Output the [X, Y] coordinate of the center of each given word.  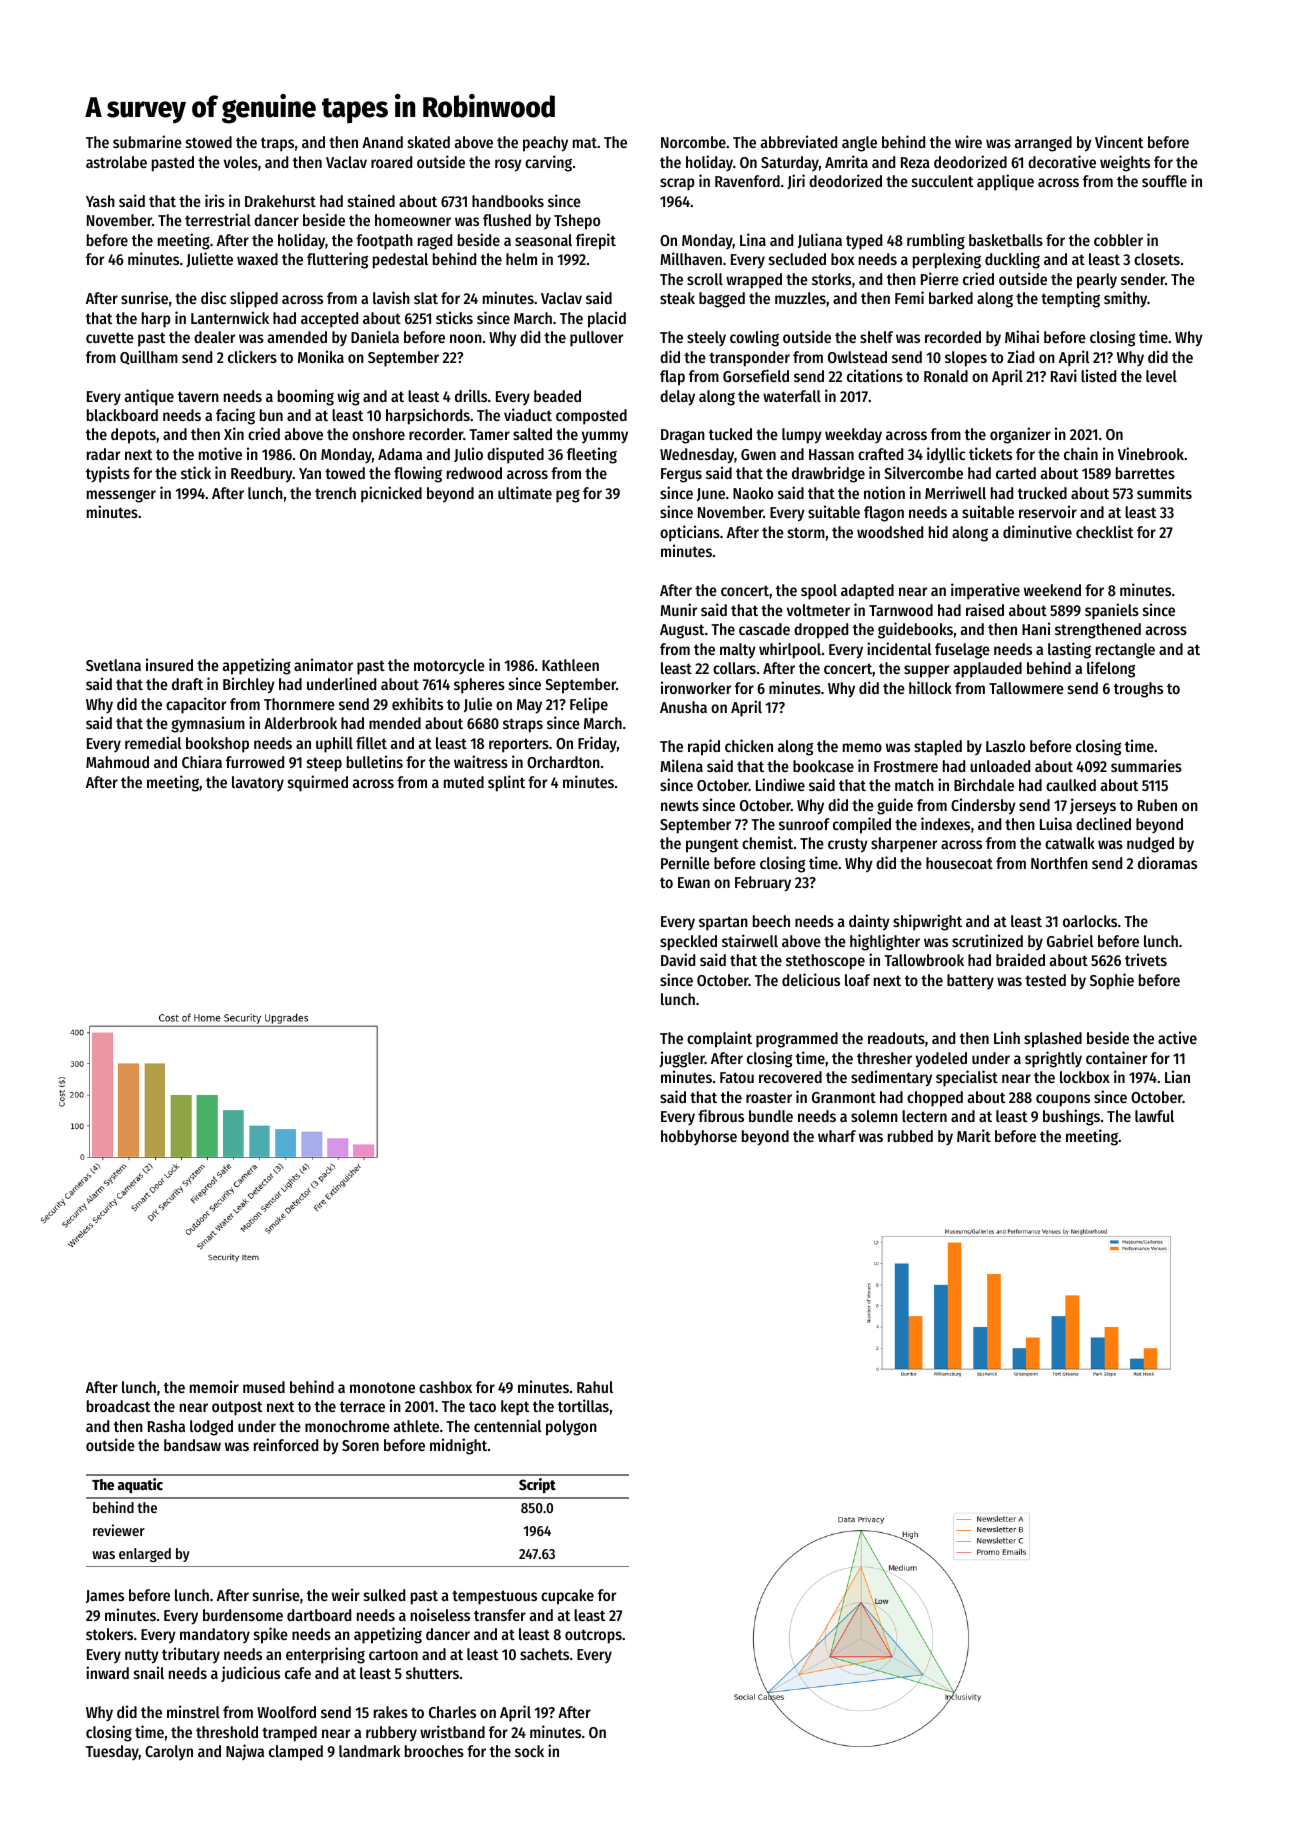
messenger [121, 496]
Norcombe [693, 142]
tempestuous [494, 1597]
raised [985, 609]
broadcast [118, 1406]
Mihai [1022, 336]
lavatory [258, 783]
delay [677, 398]
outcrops [593, 1636]
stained [371, 200]
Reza [915, 162]
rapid [704, 747]
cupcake [567, 1597]
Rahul [595, 1387]
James [105, 1596]
